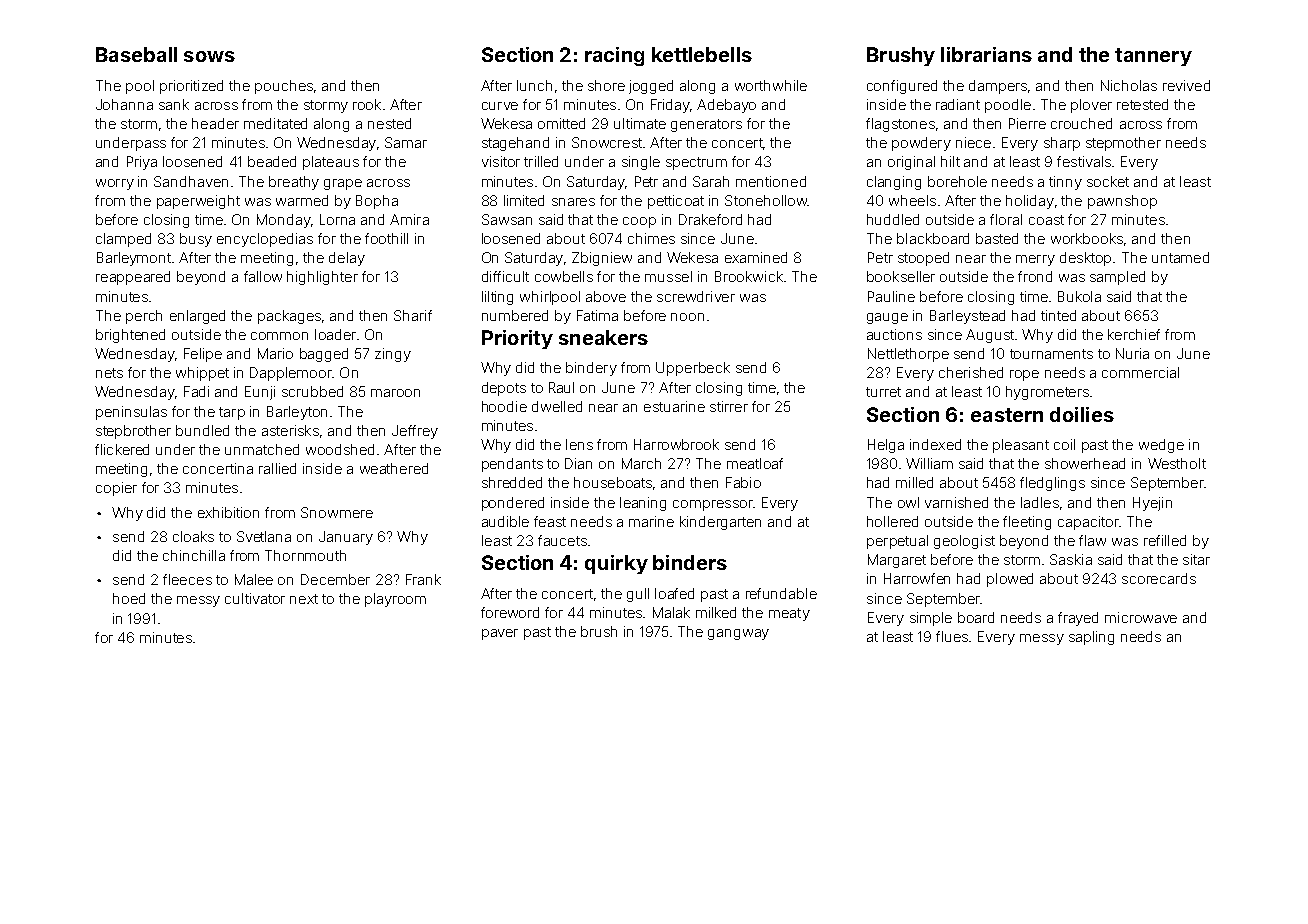 The height and width of the screenshot is (924, 1308). What do you see at coordinates (500, 106) in the screenshot?
I see `curve` at bounding box center [500, 106].
